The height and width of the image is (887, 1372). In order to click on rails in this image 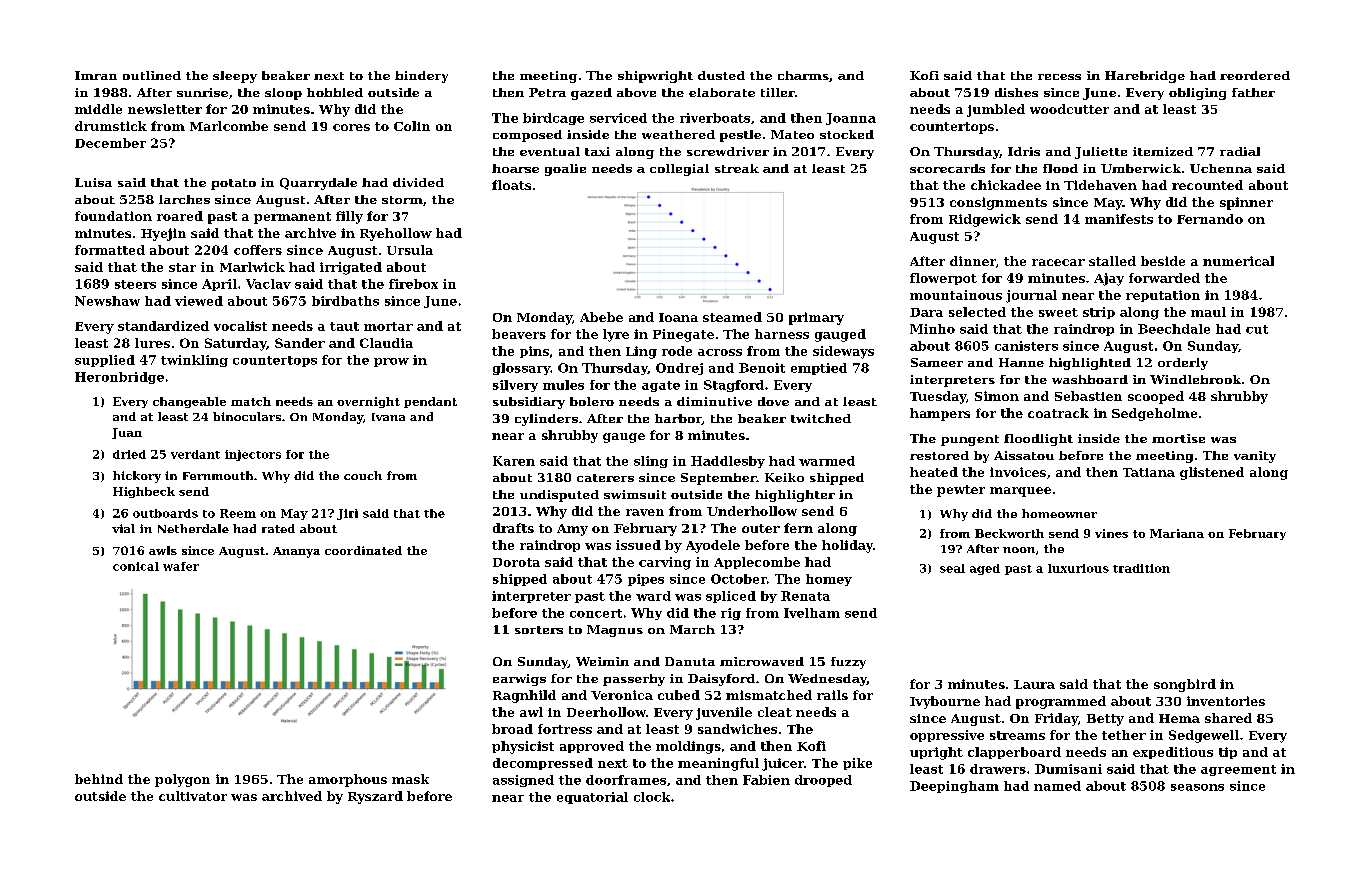, I will do `click(832, 695)`.
